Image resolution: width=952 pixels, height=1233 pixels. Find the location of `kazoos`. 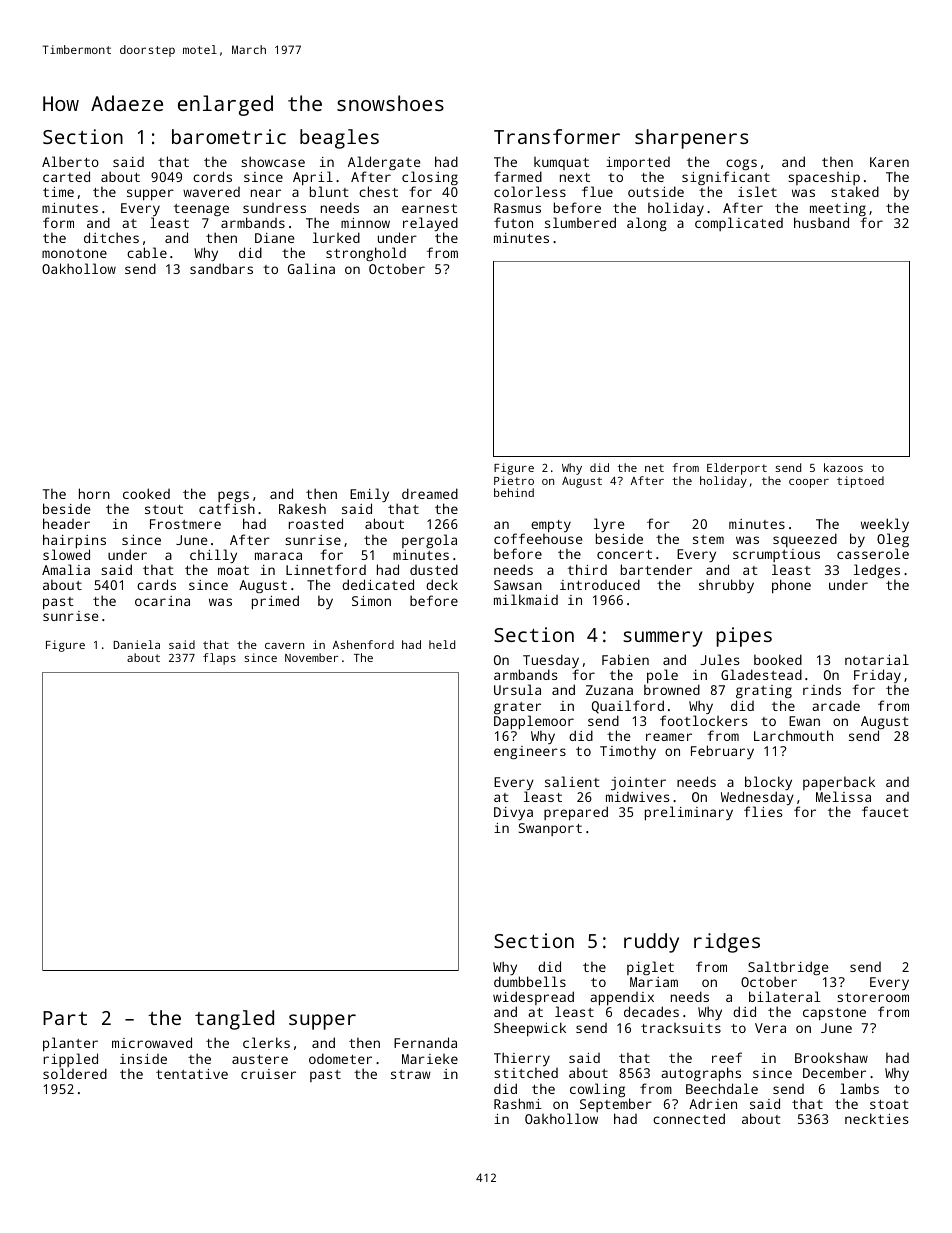

kazoos is located at coordinates (843, 467).
